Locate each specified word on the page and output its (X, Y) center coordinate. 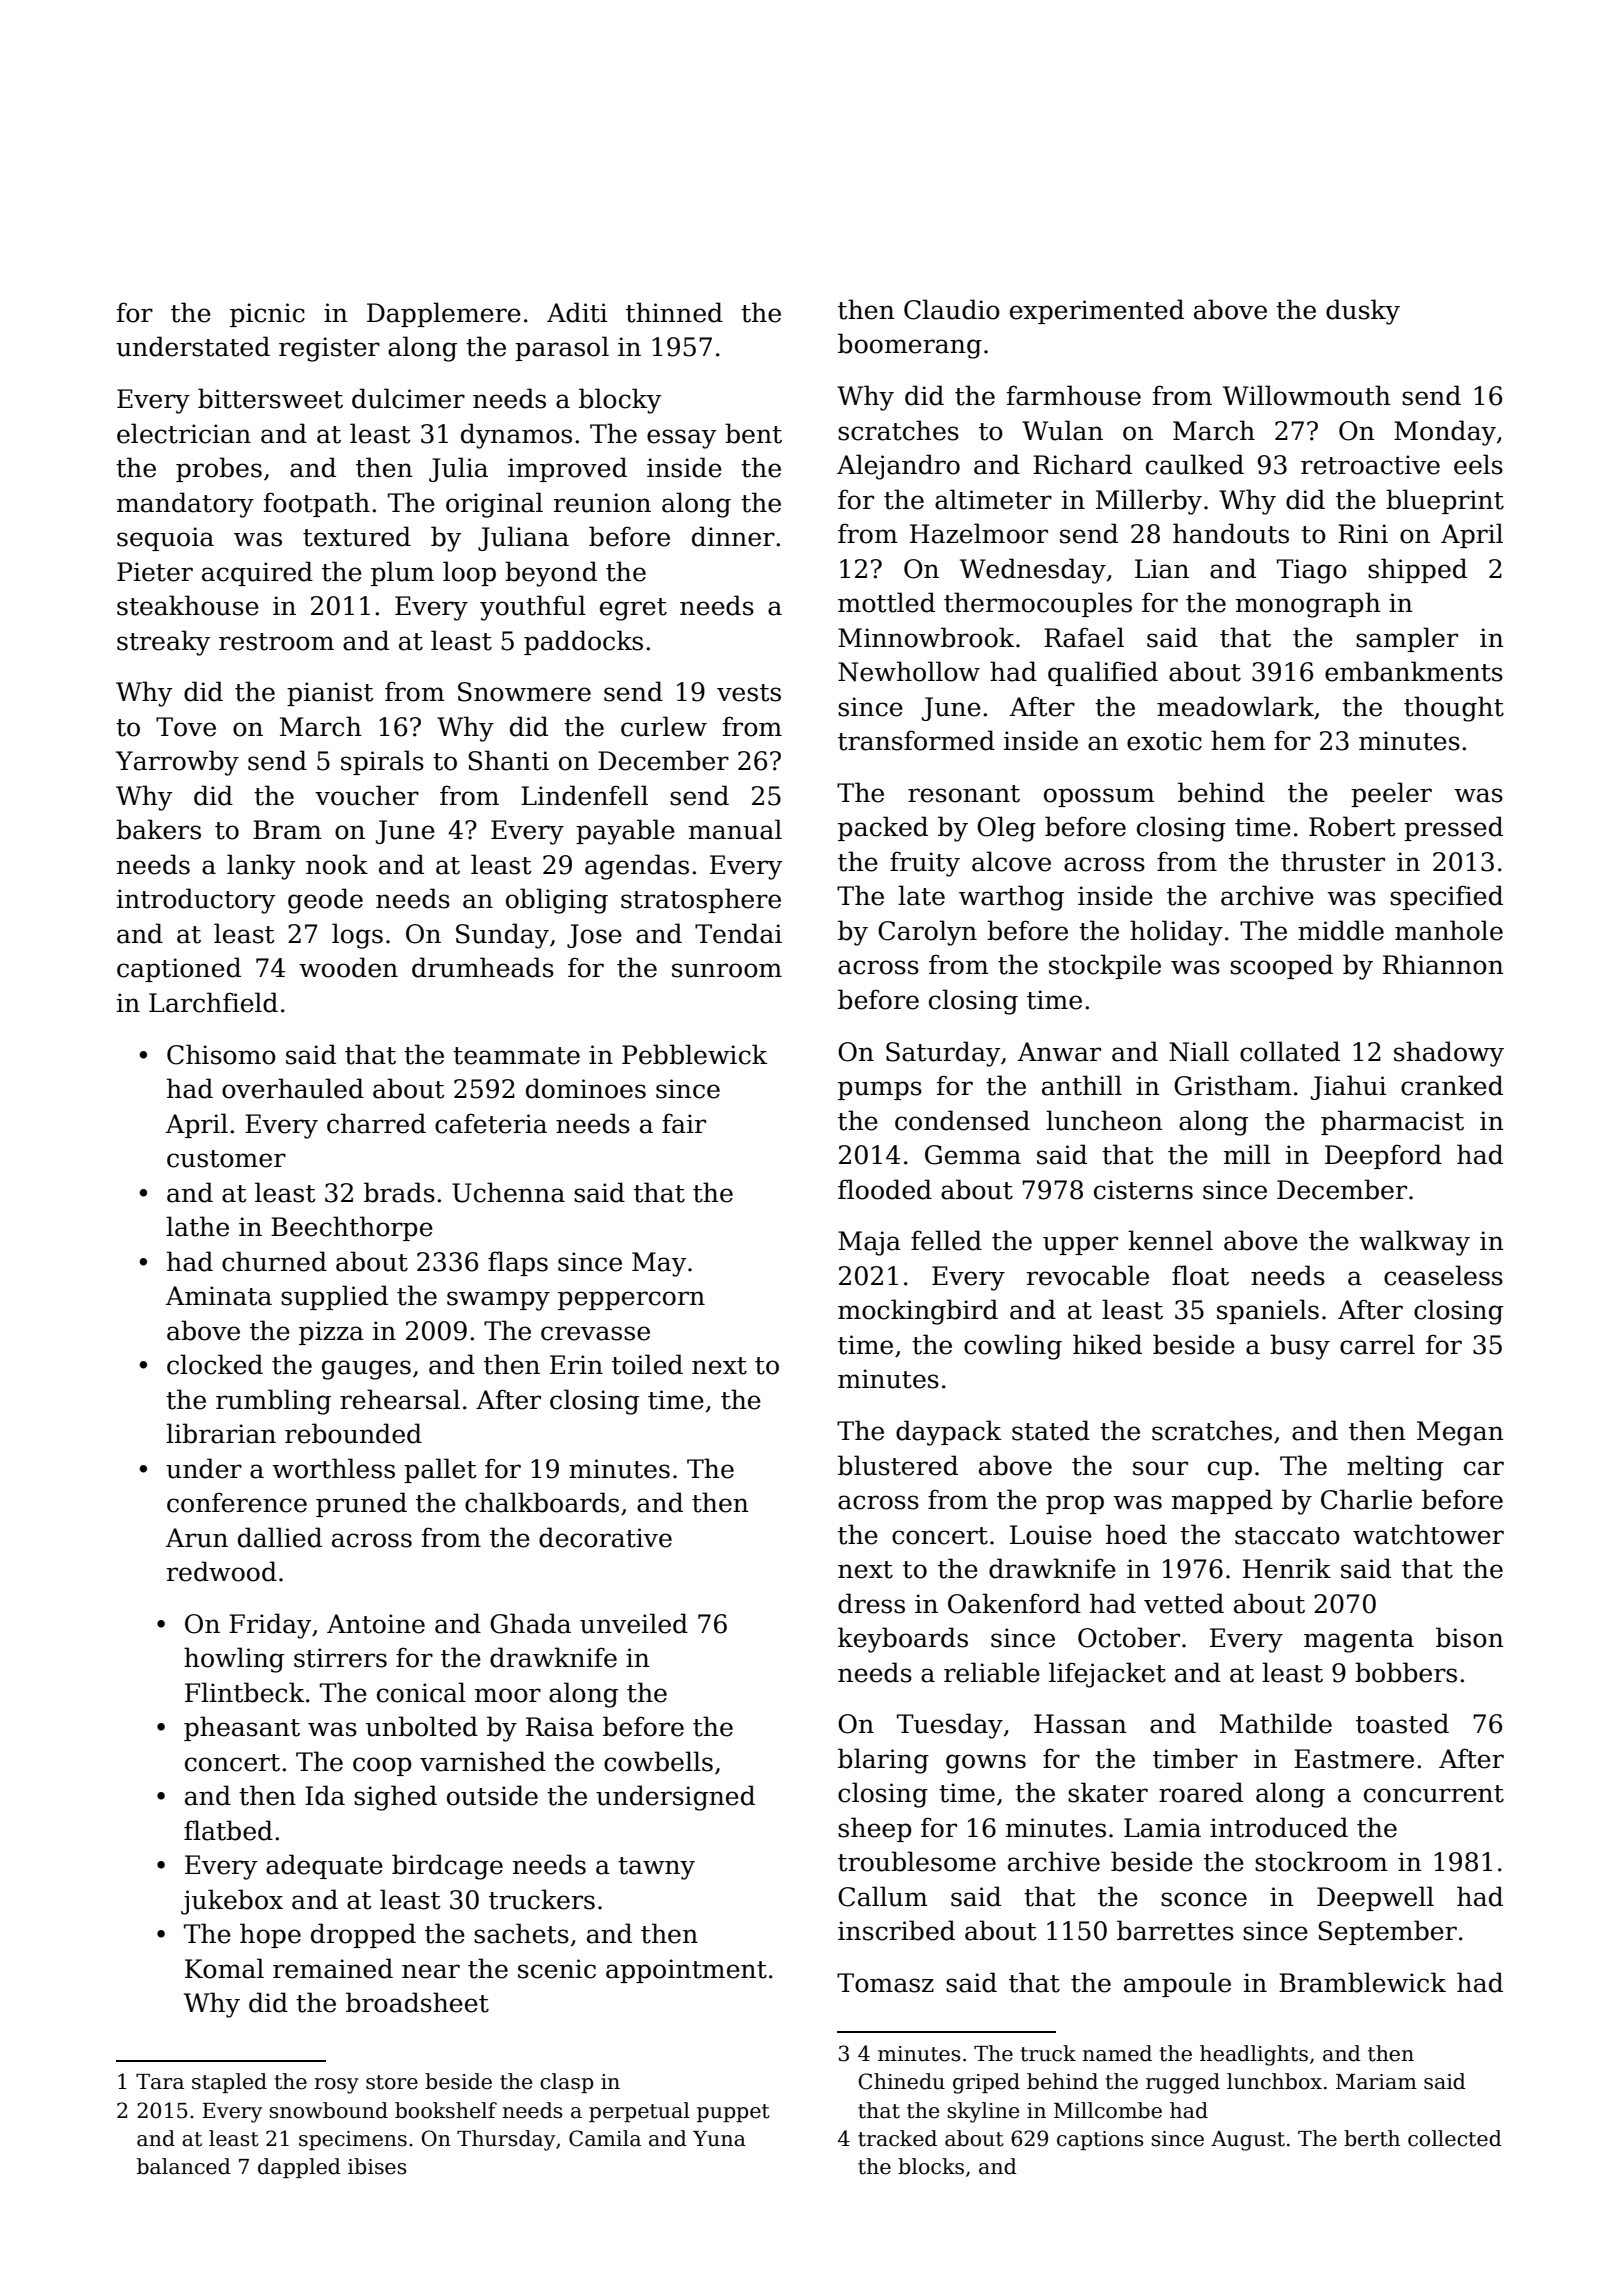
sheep (875, 1829)
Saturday (943, 1054)
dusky (1363, 312)
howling (234, 1660)
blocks (931, 2166)
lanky (261, 867)
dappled (299, 2168)
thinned (674, 312)
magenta (1359, 1641)
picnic (267, 315)
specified (1446, 897)
